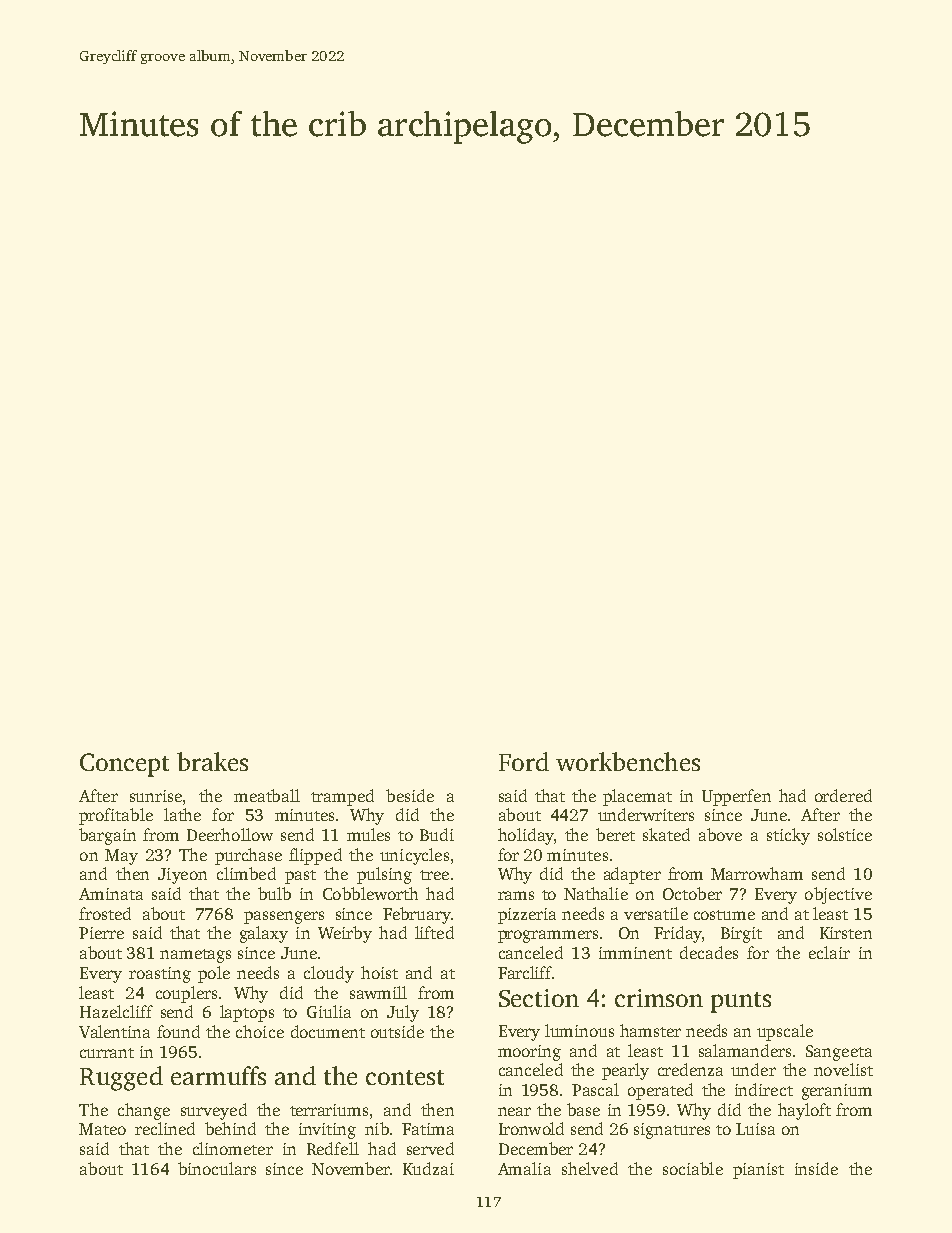 The width and height of the screenshot is (952, 1233). I want to click on sunrise, so click(156, 796).
